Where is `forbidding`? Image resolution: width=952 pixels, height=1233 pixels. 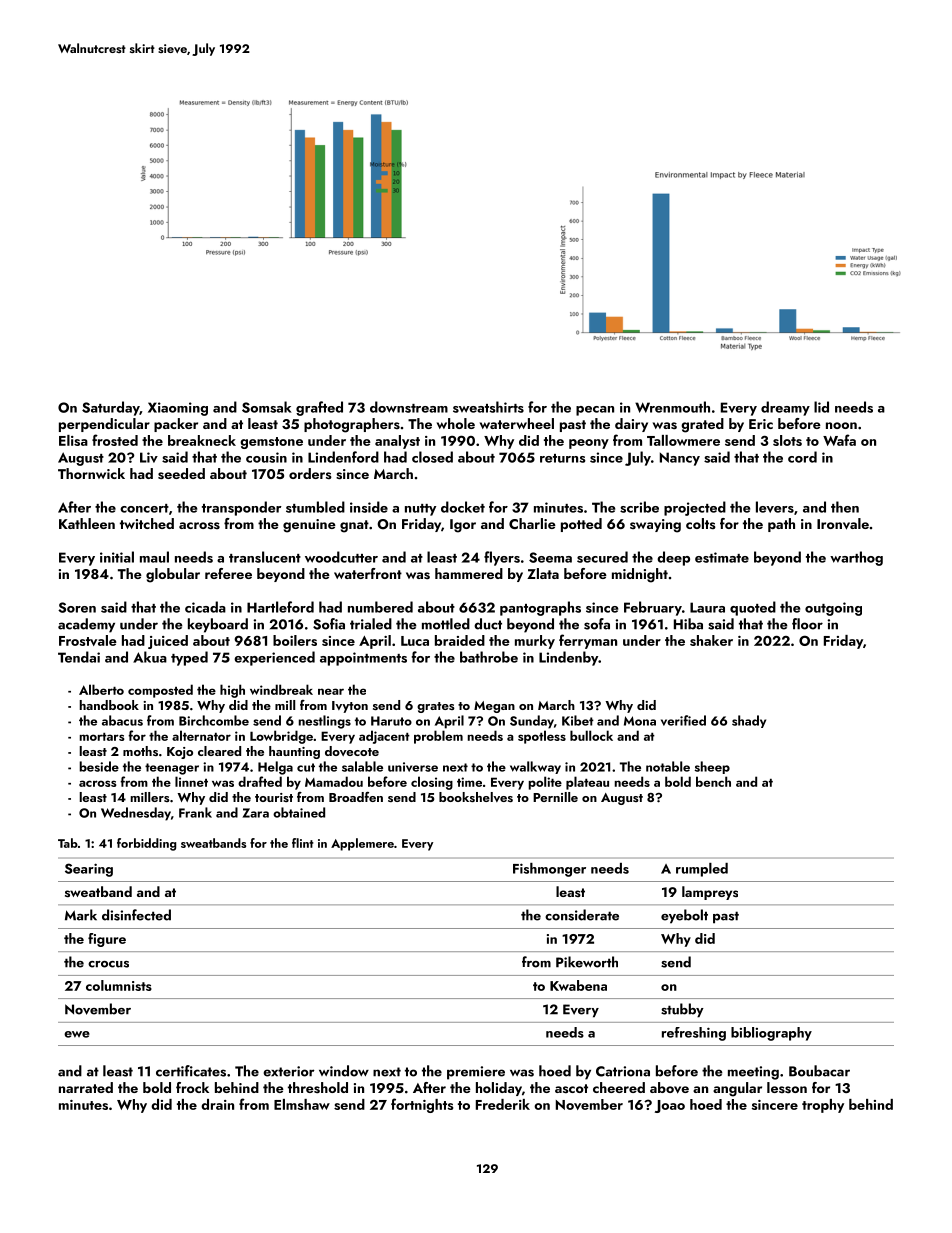 forbidding is located at coordinates (146, 844).
